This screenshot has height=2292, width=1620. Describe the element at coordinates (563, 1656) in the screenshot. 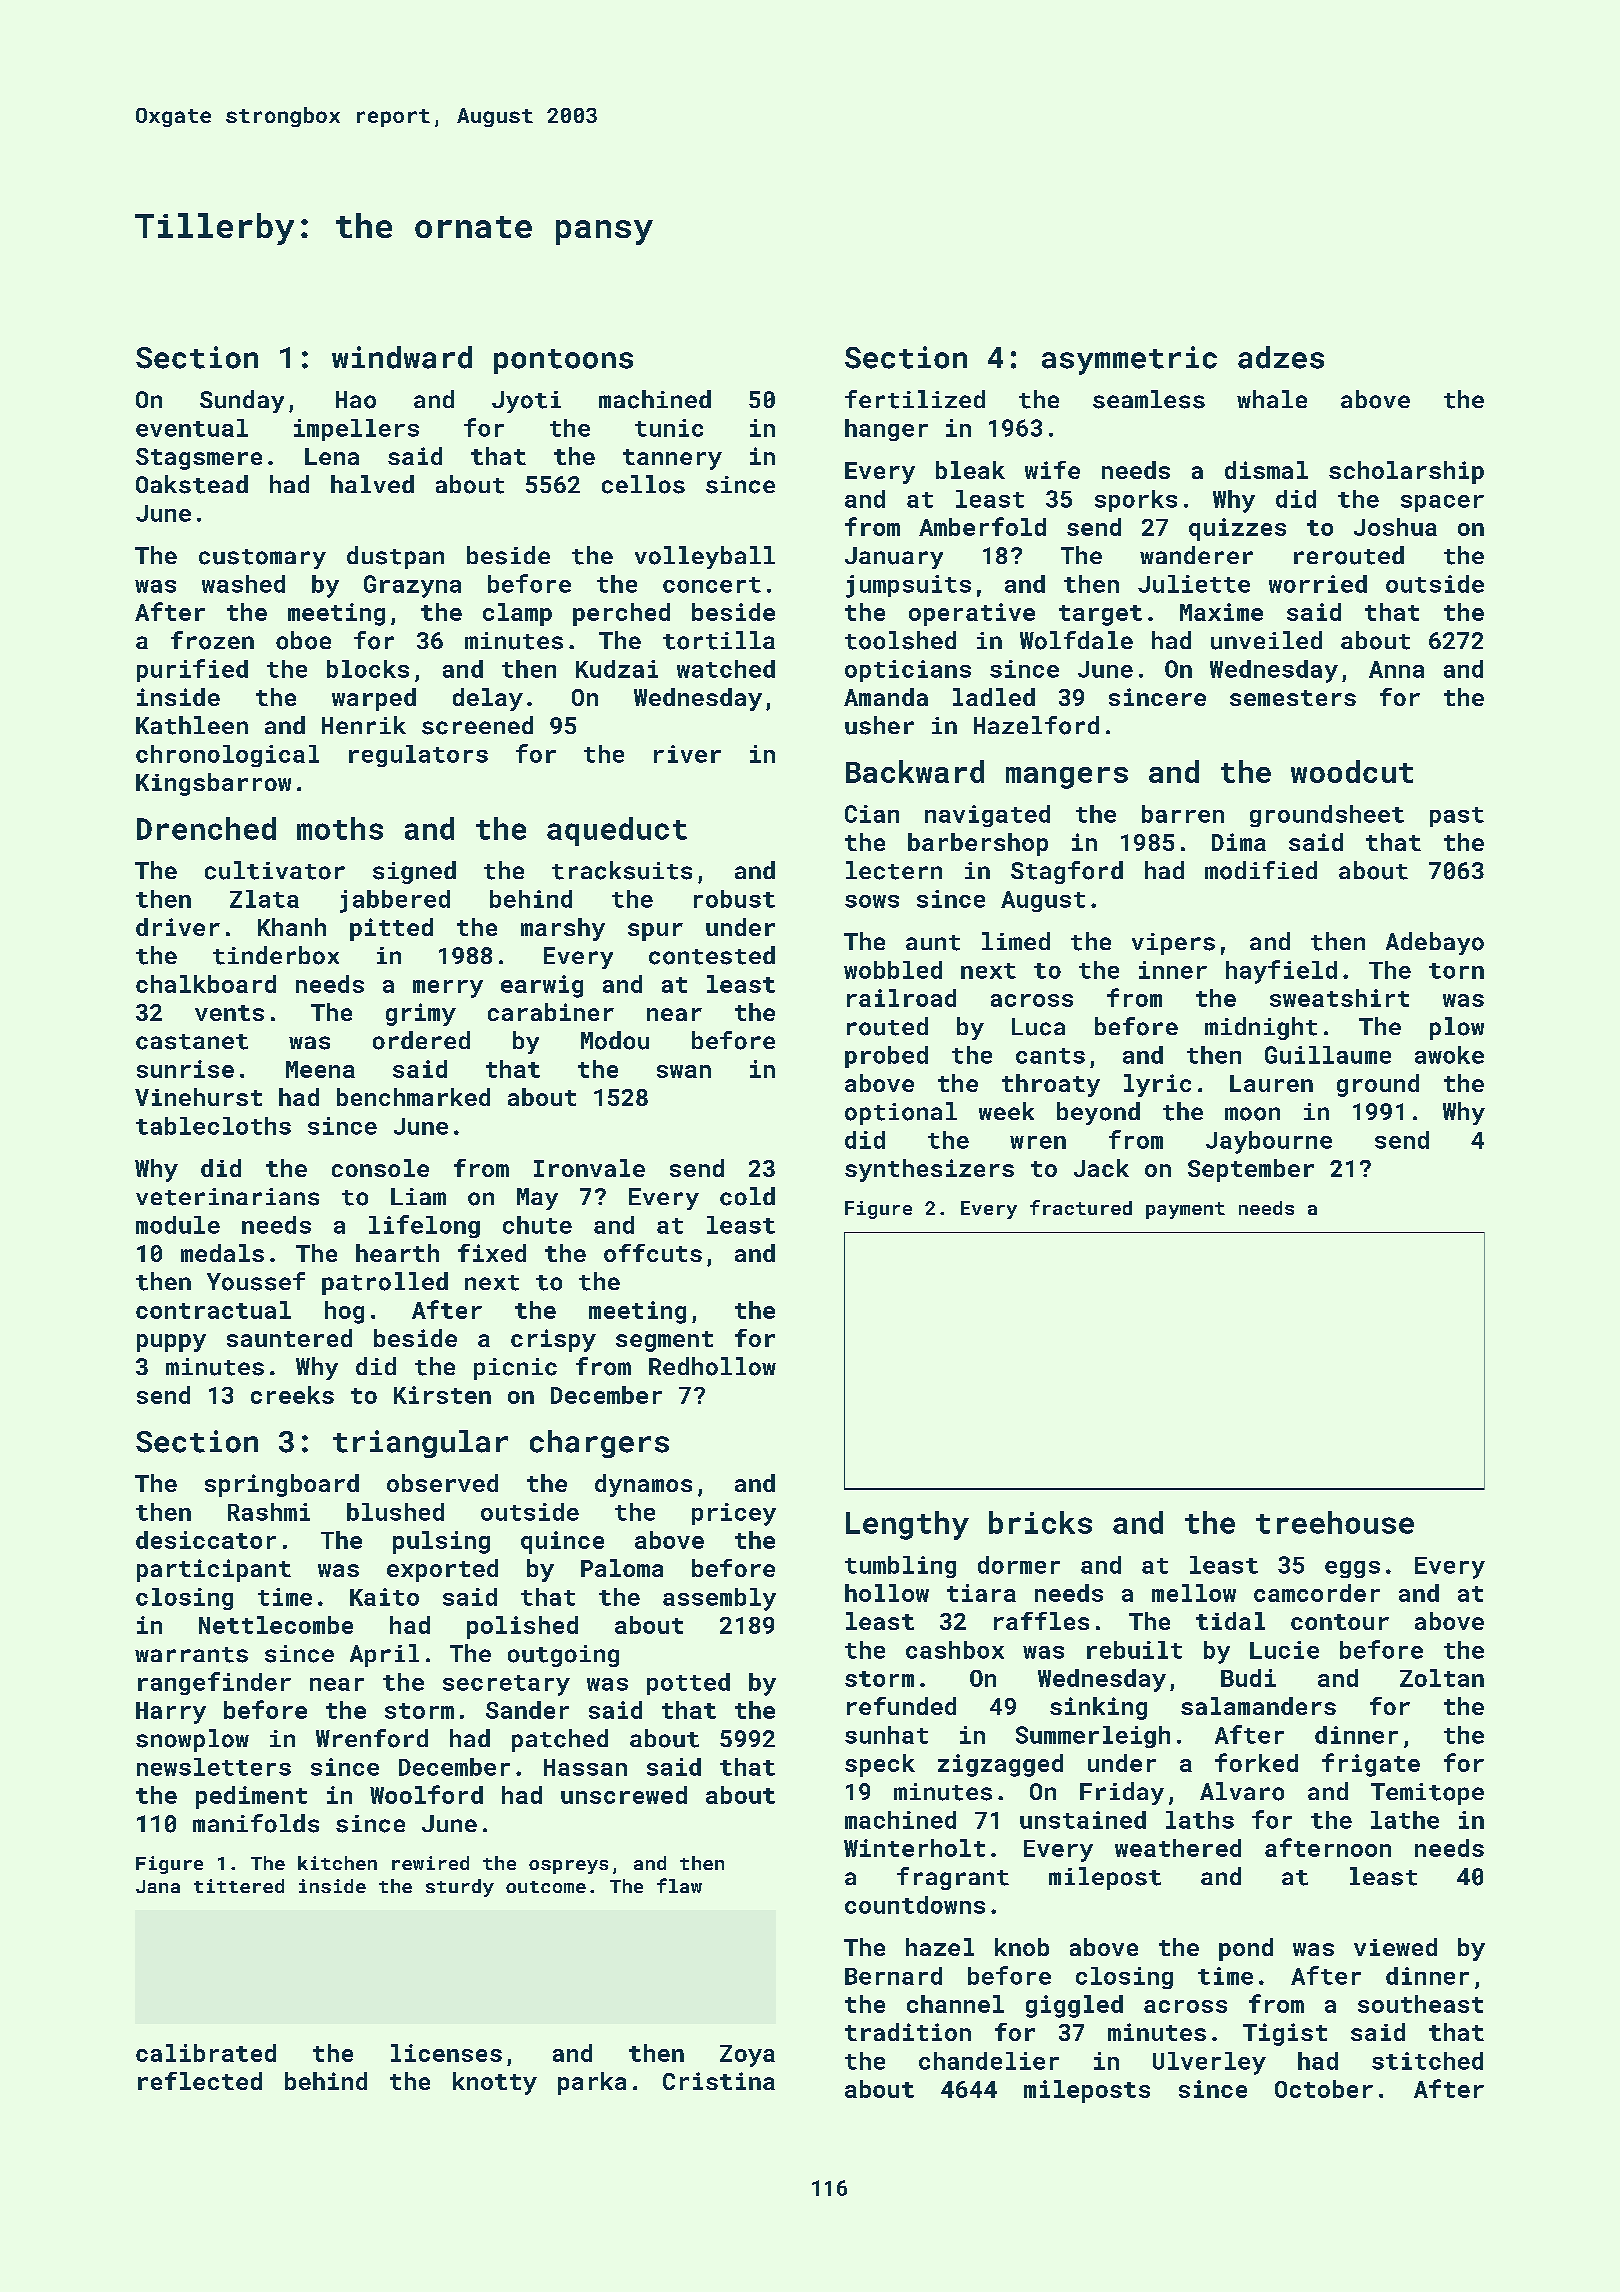

I see `outgoing` at that location.
